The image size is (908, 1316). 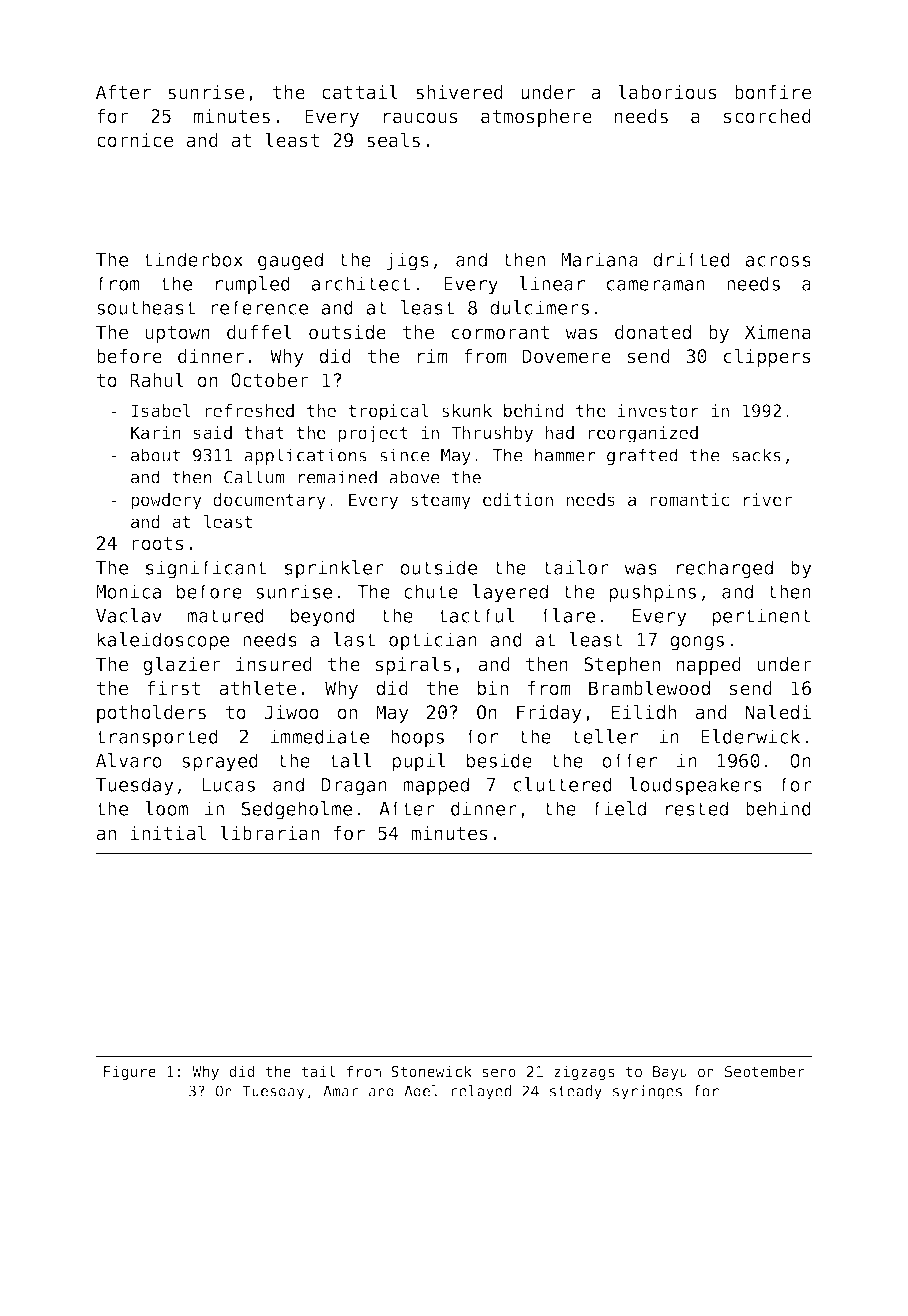 I want to click on investor, so click(x=658, y=410).
